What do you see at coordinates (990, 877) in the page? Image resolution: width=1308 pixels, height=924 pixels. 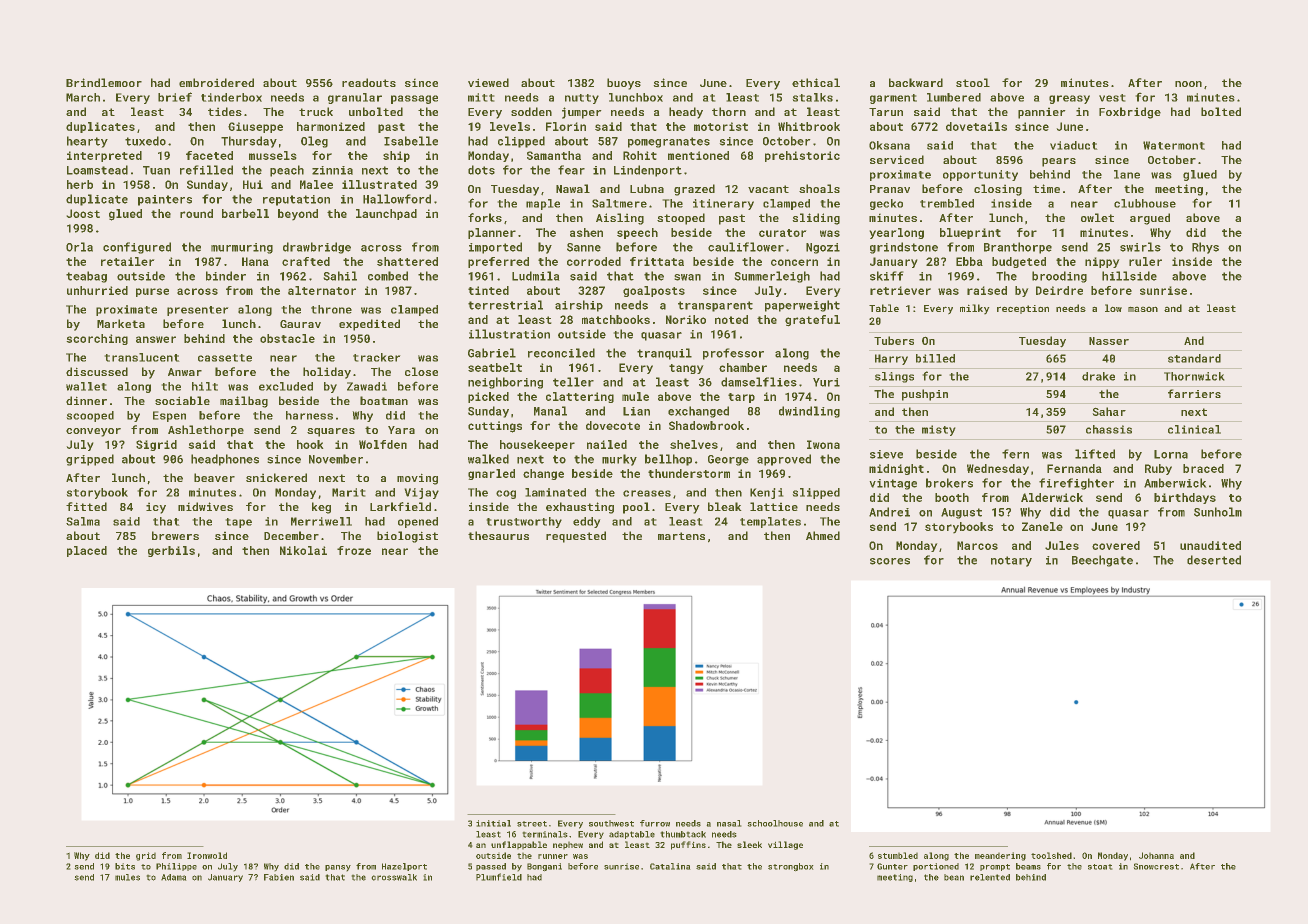 I see `relented` at bounding box center [990, 877].
